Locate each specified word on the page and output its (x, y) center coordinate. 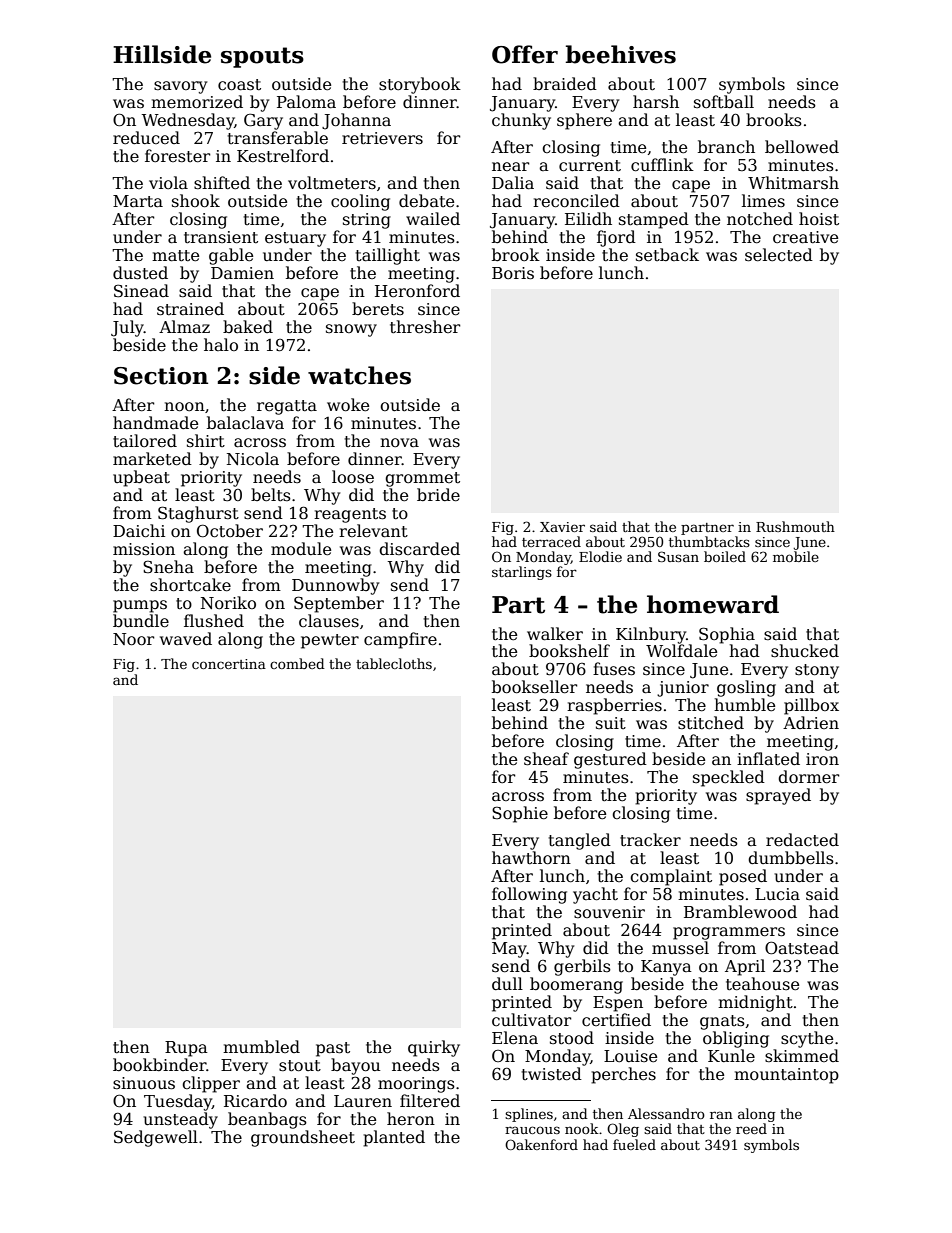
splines (529, 1115)
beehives (621, 54)
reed (751, 1128)
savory (180, 87)
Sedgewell (156, 1138)
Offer (525, 54)
